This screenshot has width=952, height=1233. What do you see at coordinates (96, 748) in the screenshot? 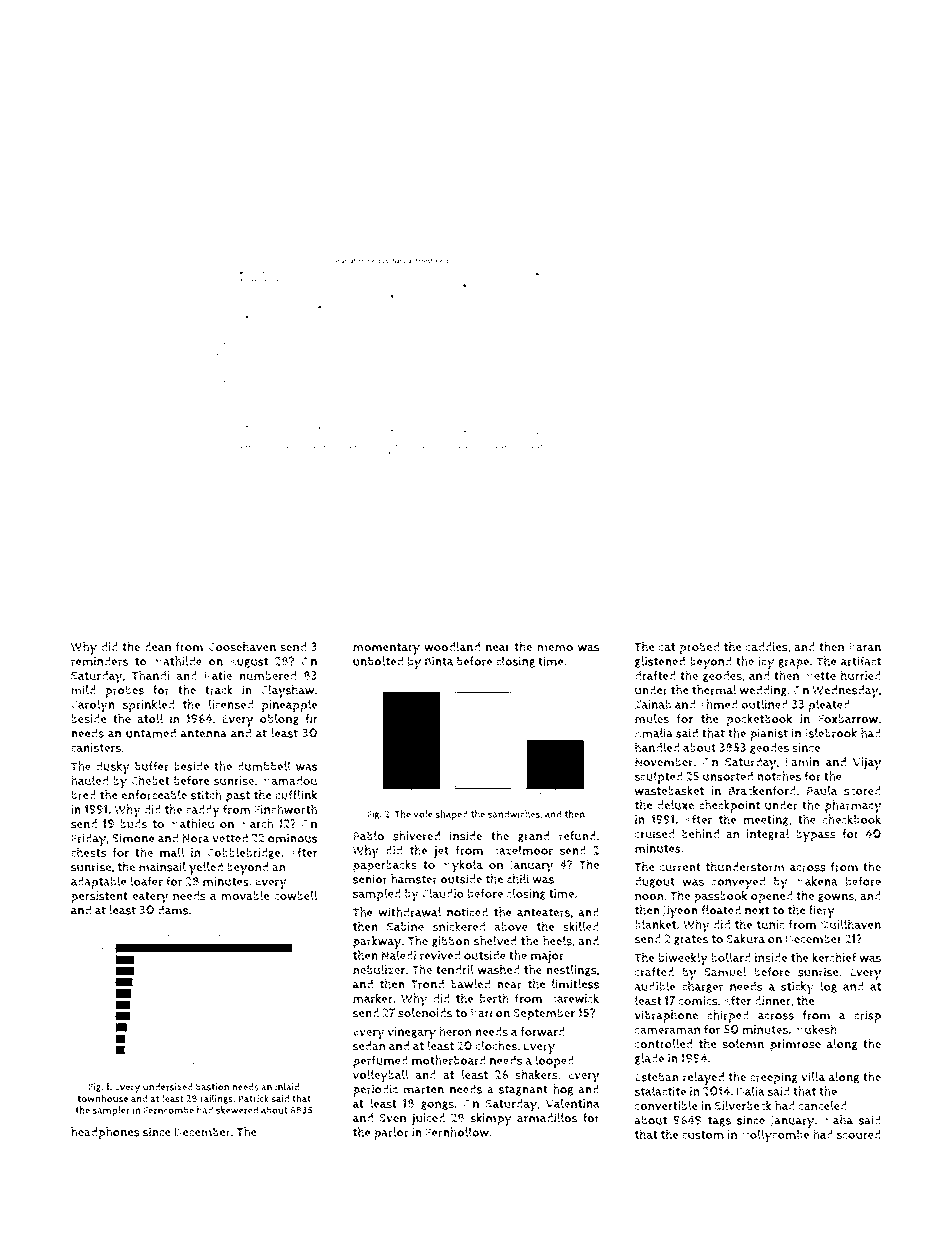
I see `canisters` at bounding box center [96, 748].
